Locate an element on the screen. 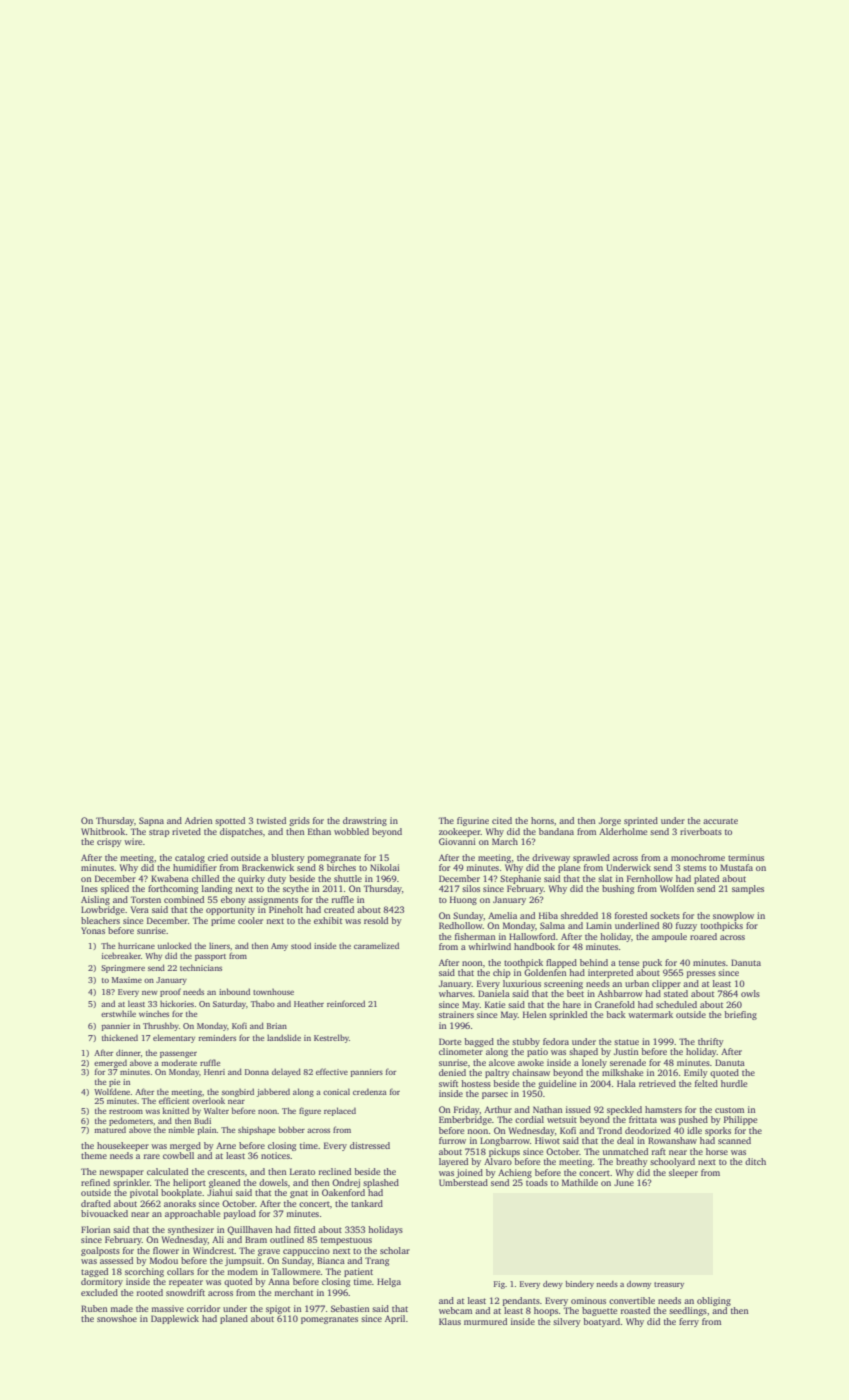 The image size is (849, 1400). Whitbrook is located at coordinates (103, 831).
